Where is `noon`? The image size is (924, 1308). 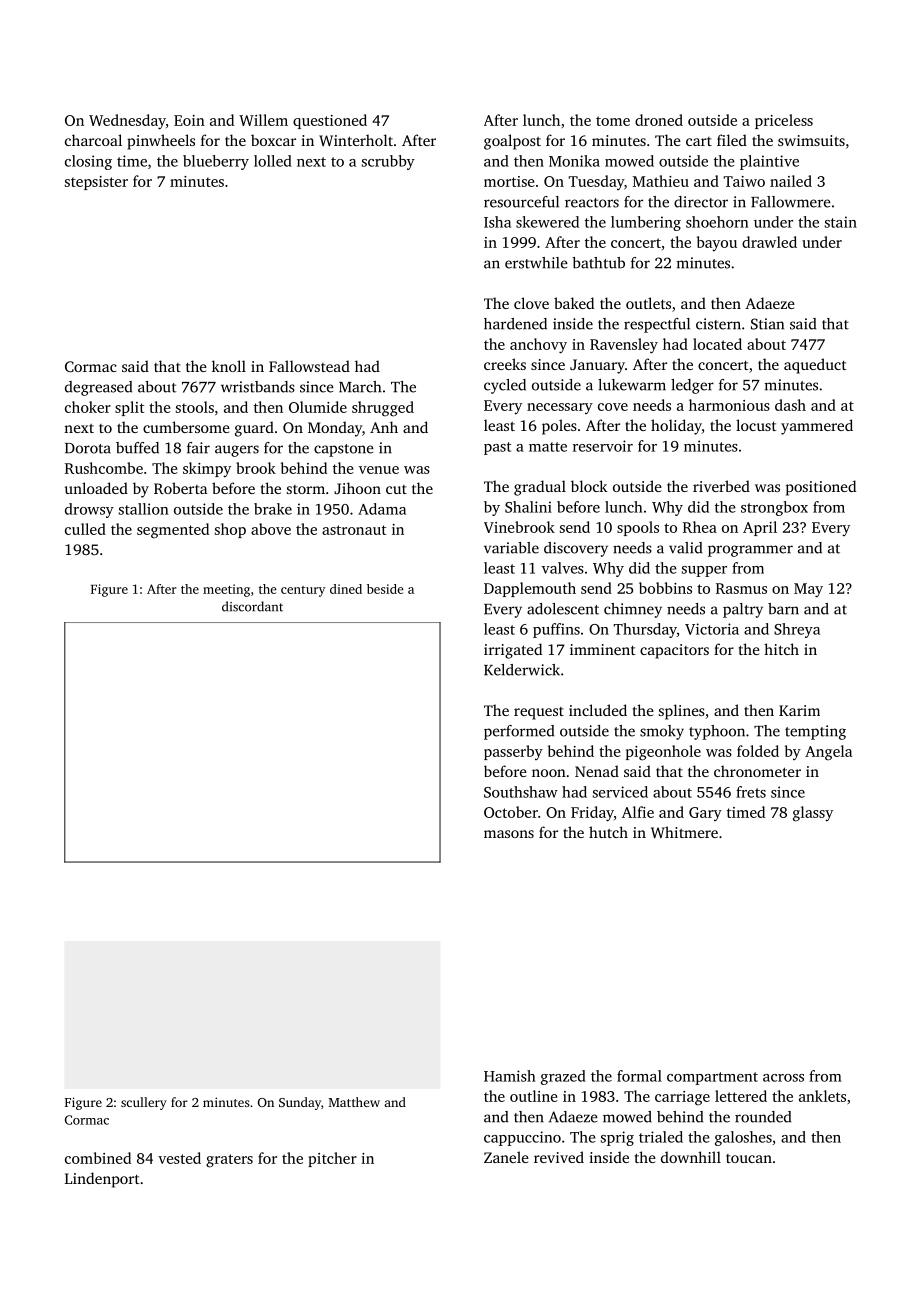
noon is located at coordinates (549, 773).
